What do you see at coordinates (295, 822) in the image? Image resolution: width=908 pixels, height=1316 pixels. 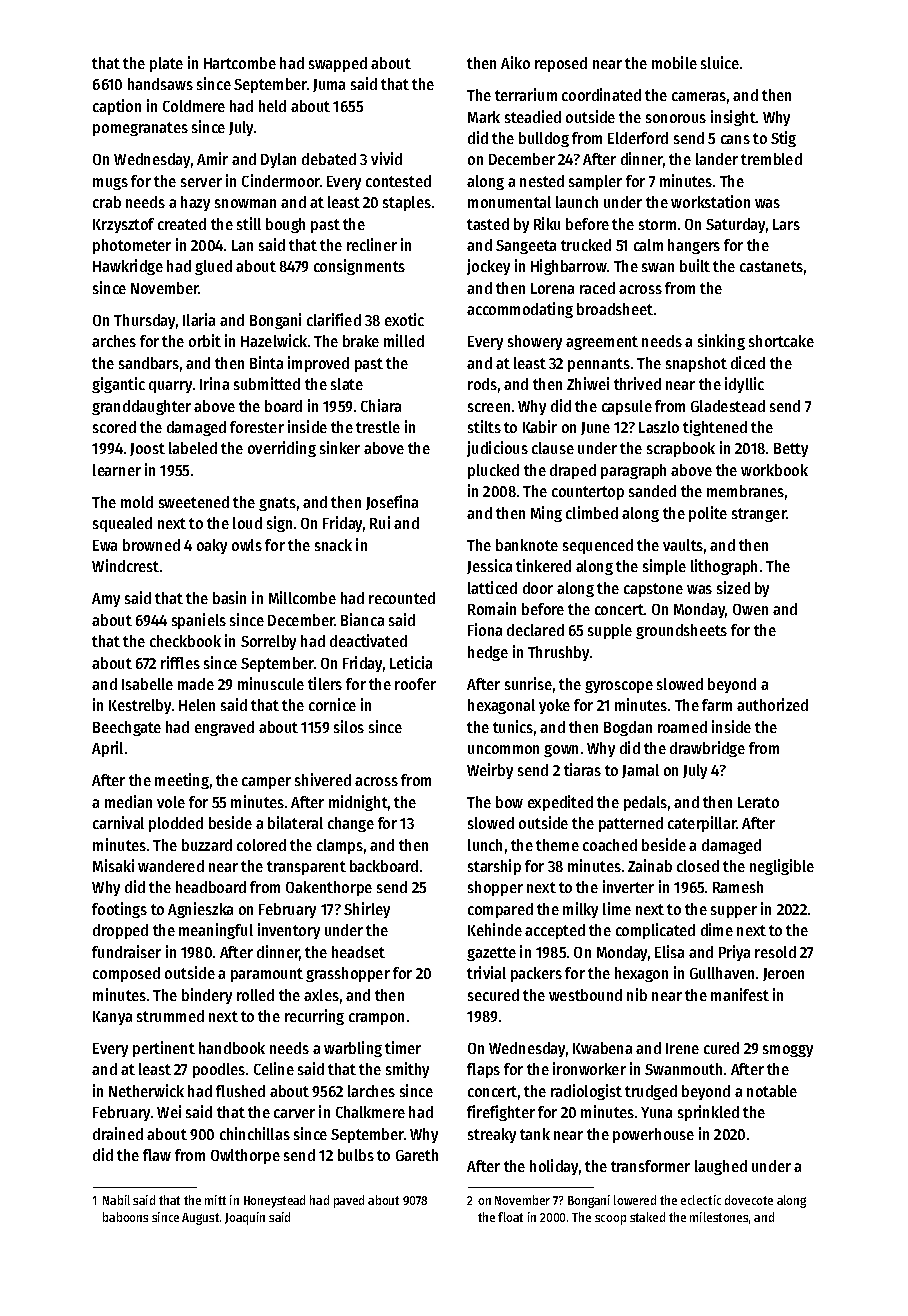 I see `bilateral` at bounding box center [295, 822].
